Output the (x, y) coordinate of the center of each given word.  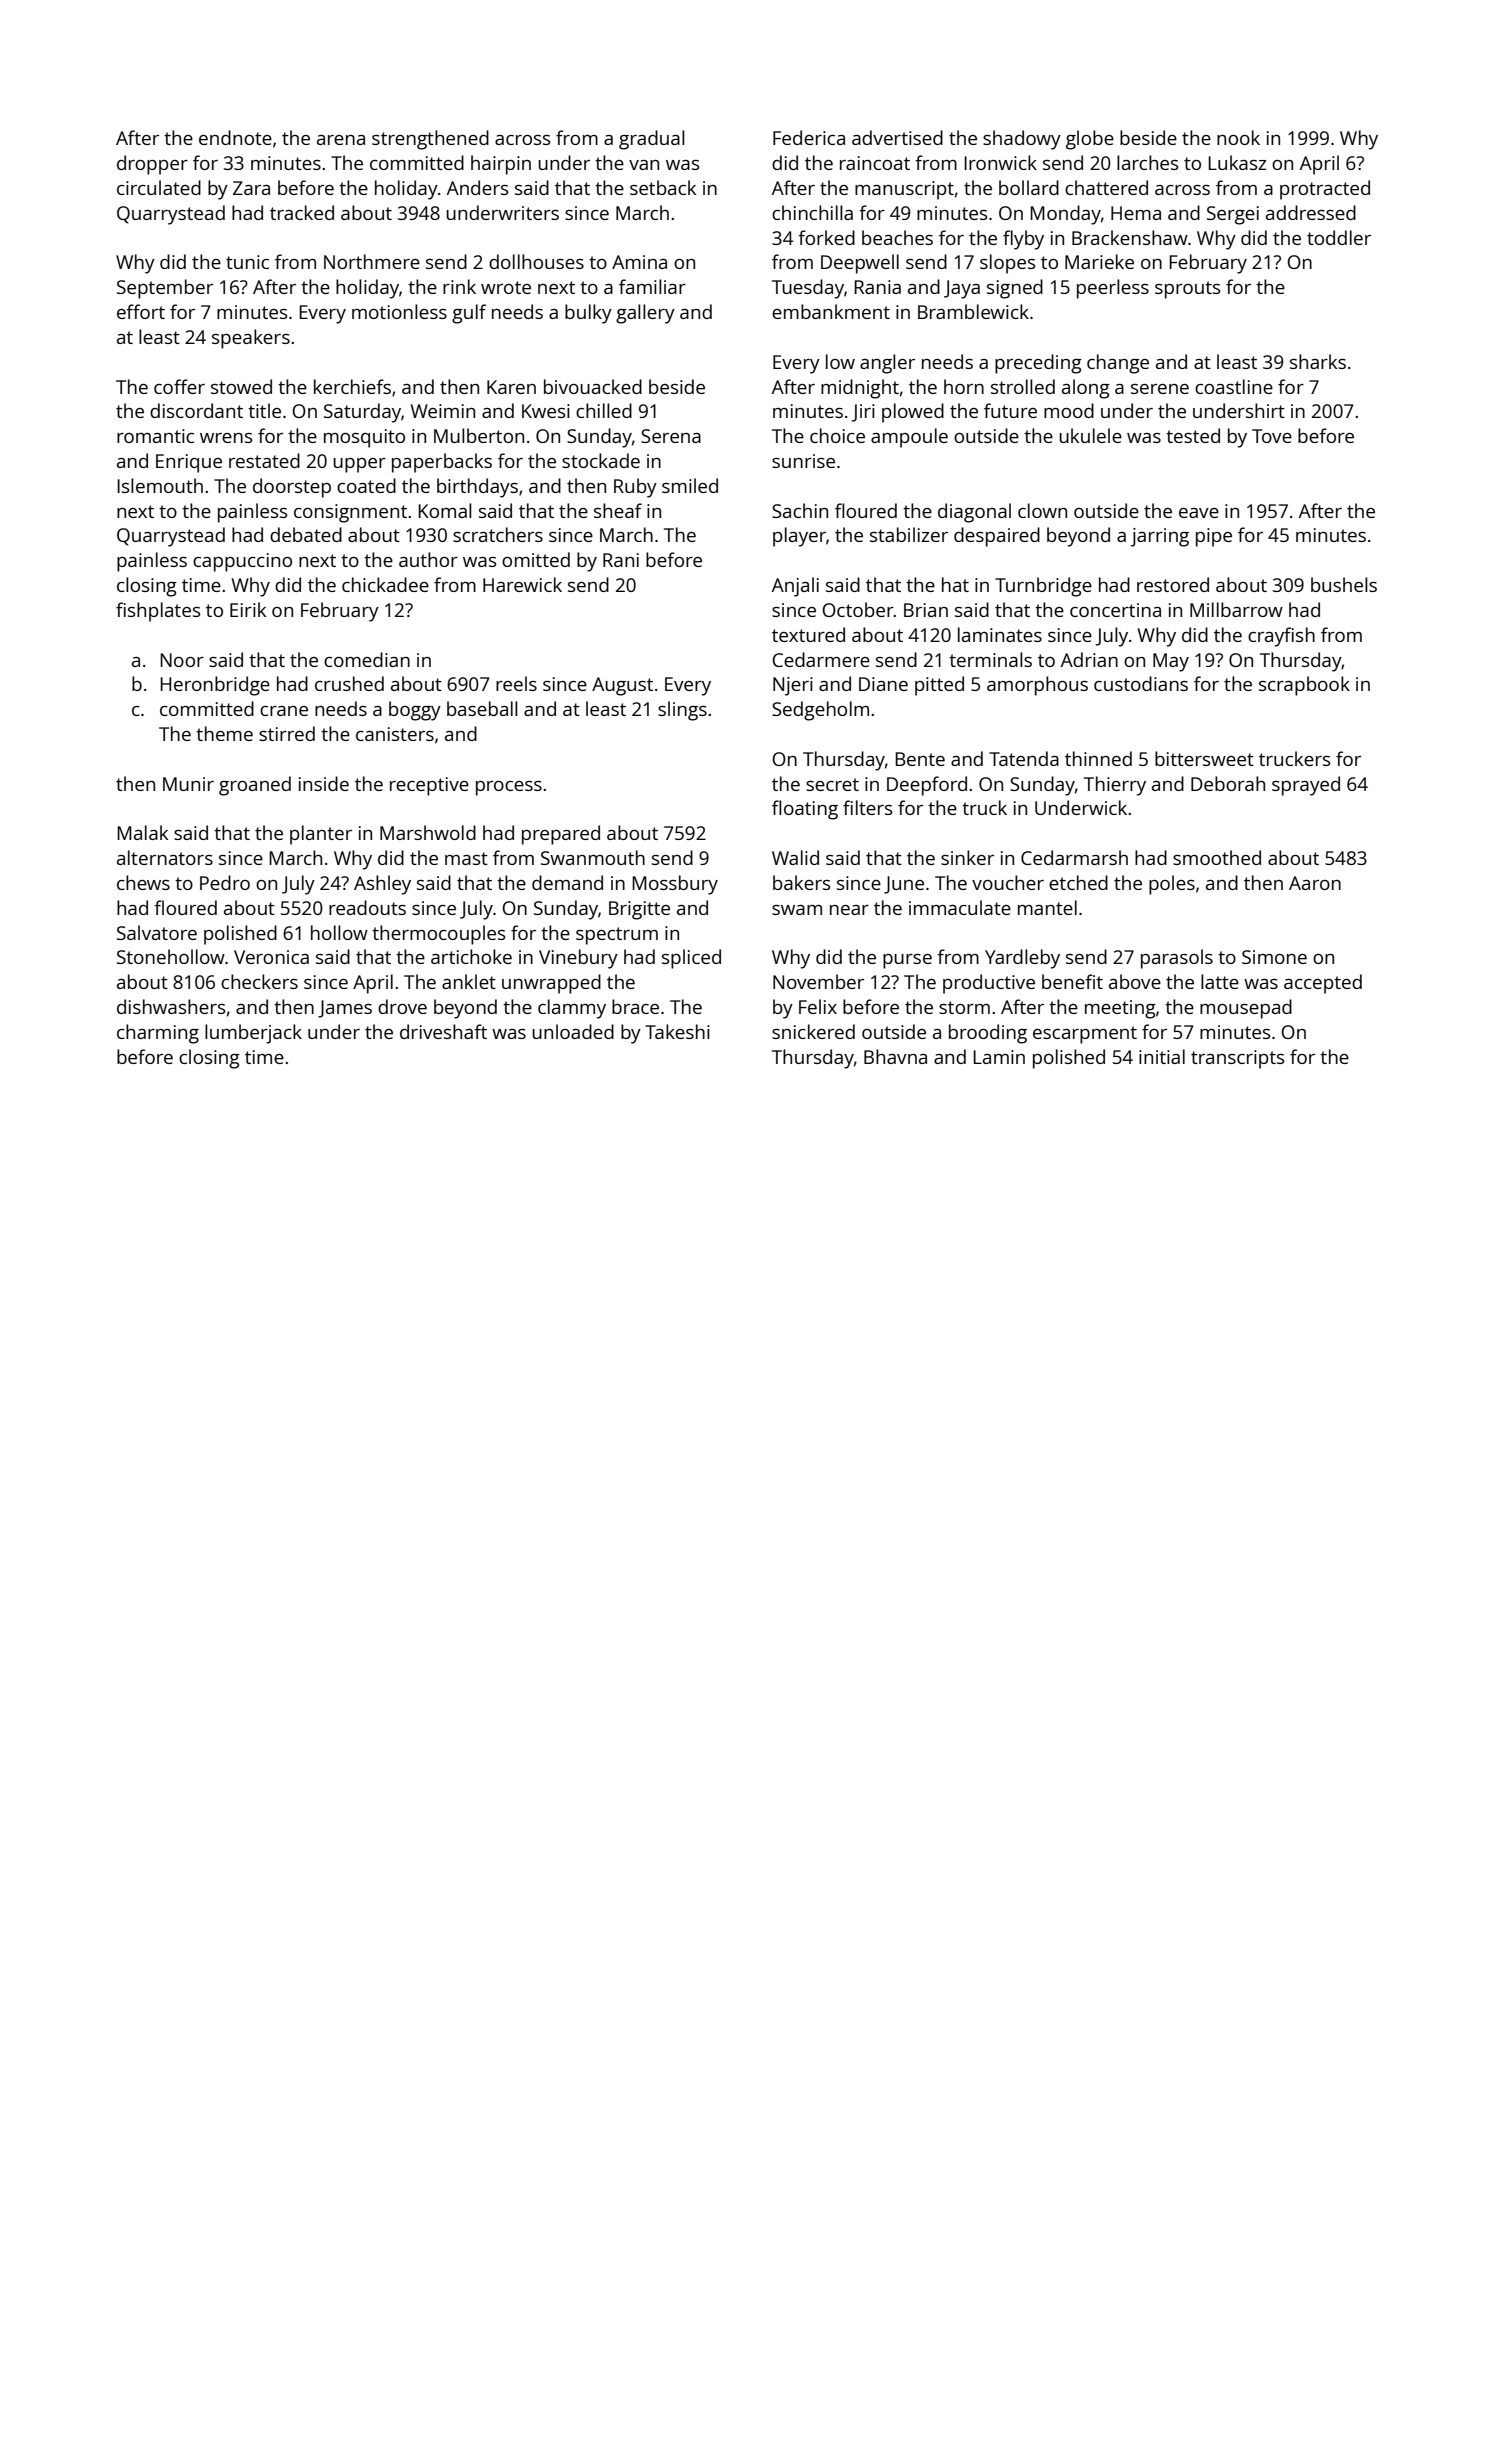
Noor (182, 660)
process (509, 788)
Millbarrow (1236, 609)
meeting (1120, 1009)
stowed (241, 386)
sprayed (1306, 786)
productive (989, 984)
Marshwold (428, 832)
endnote (235, 137)
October (858, 609)
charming (158, 1034)
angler (887, 364)
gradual (652, 140)
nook (1238, 137)
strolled (1023, 386)
